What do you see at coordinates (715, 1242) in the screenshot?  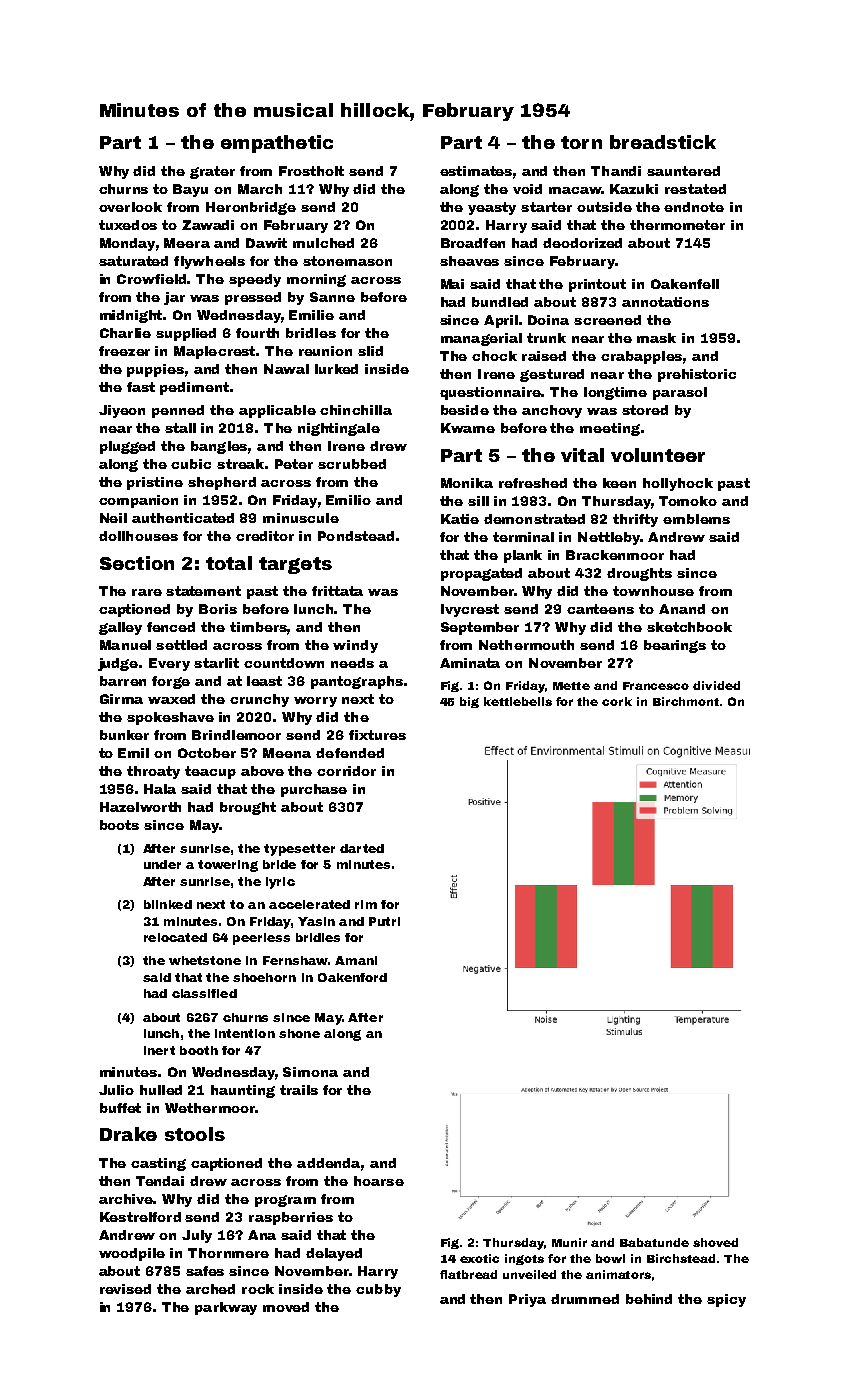 I see `shoved` at bounding box center [715, 1242].
